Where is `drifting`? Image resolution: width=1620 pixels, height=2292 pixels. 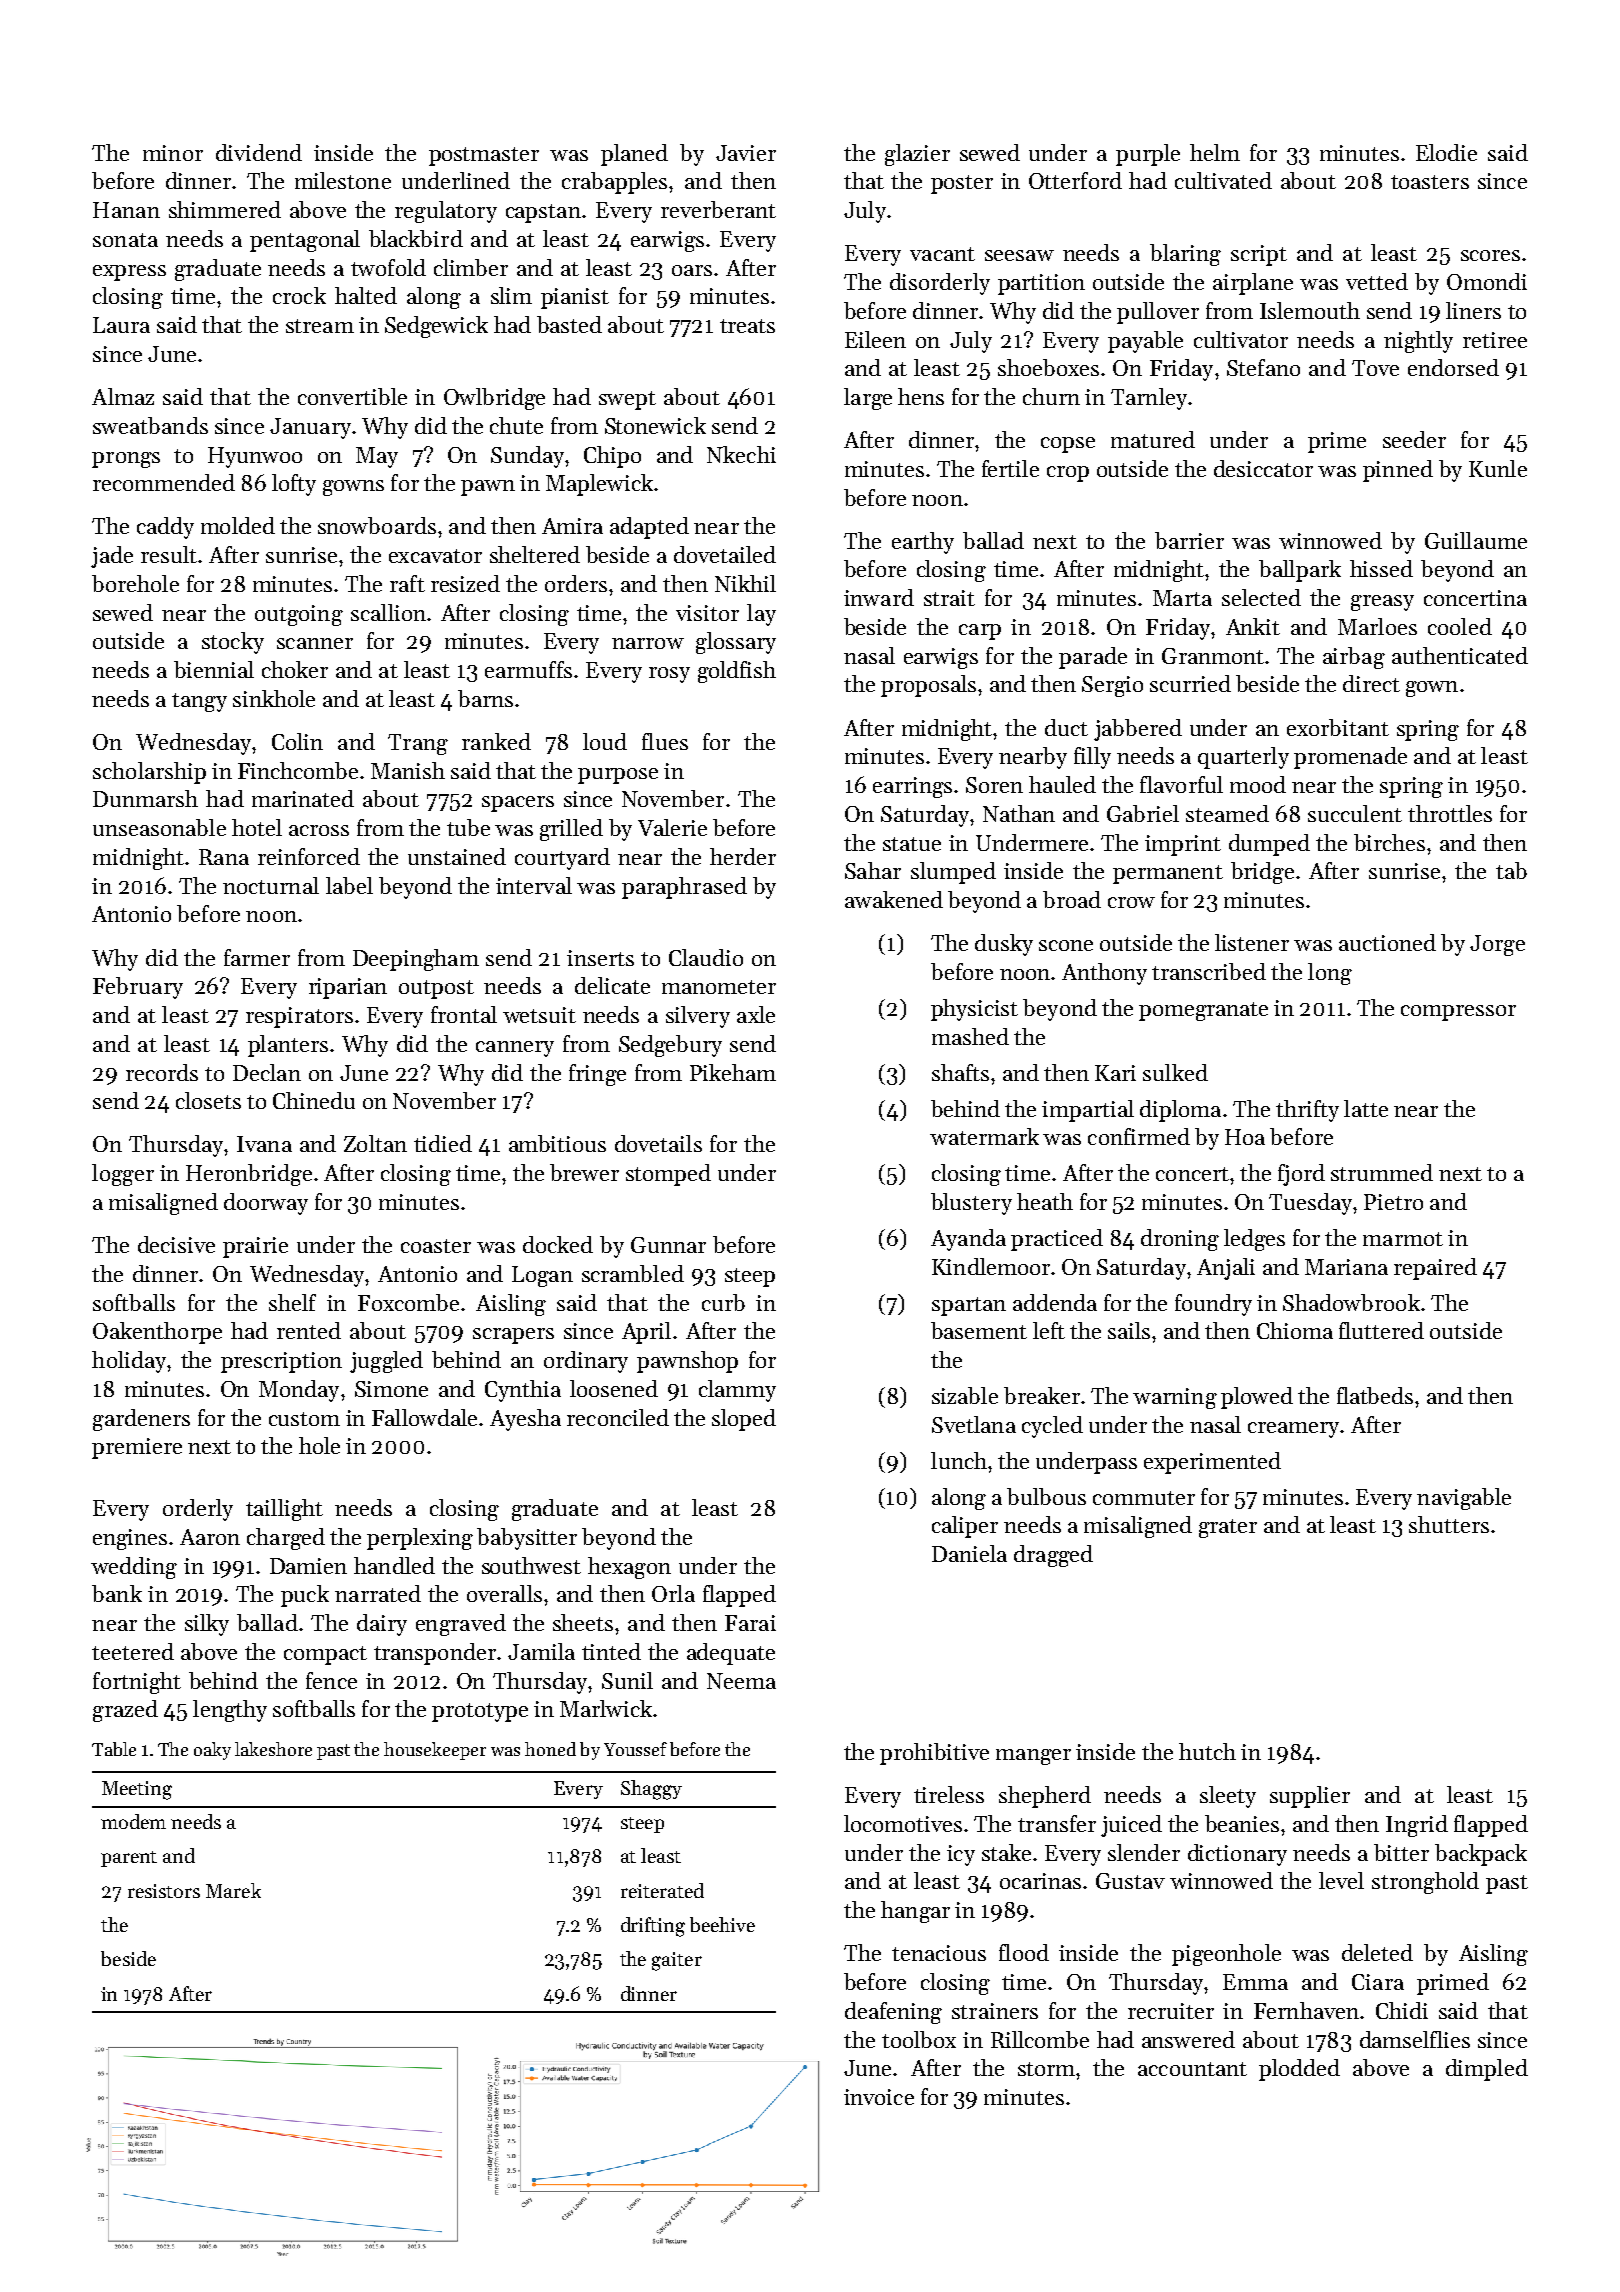
drifting is located at coordinates (653, 1927).
